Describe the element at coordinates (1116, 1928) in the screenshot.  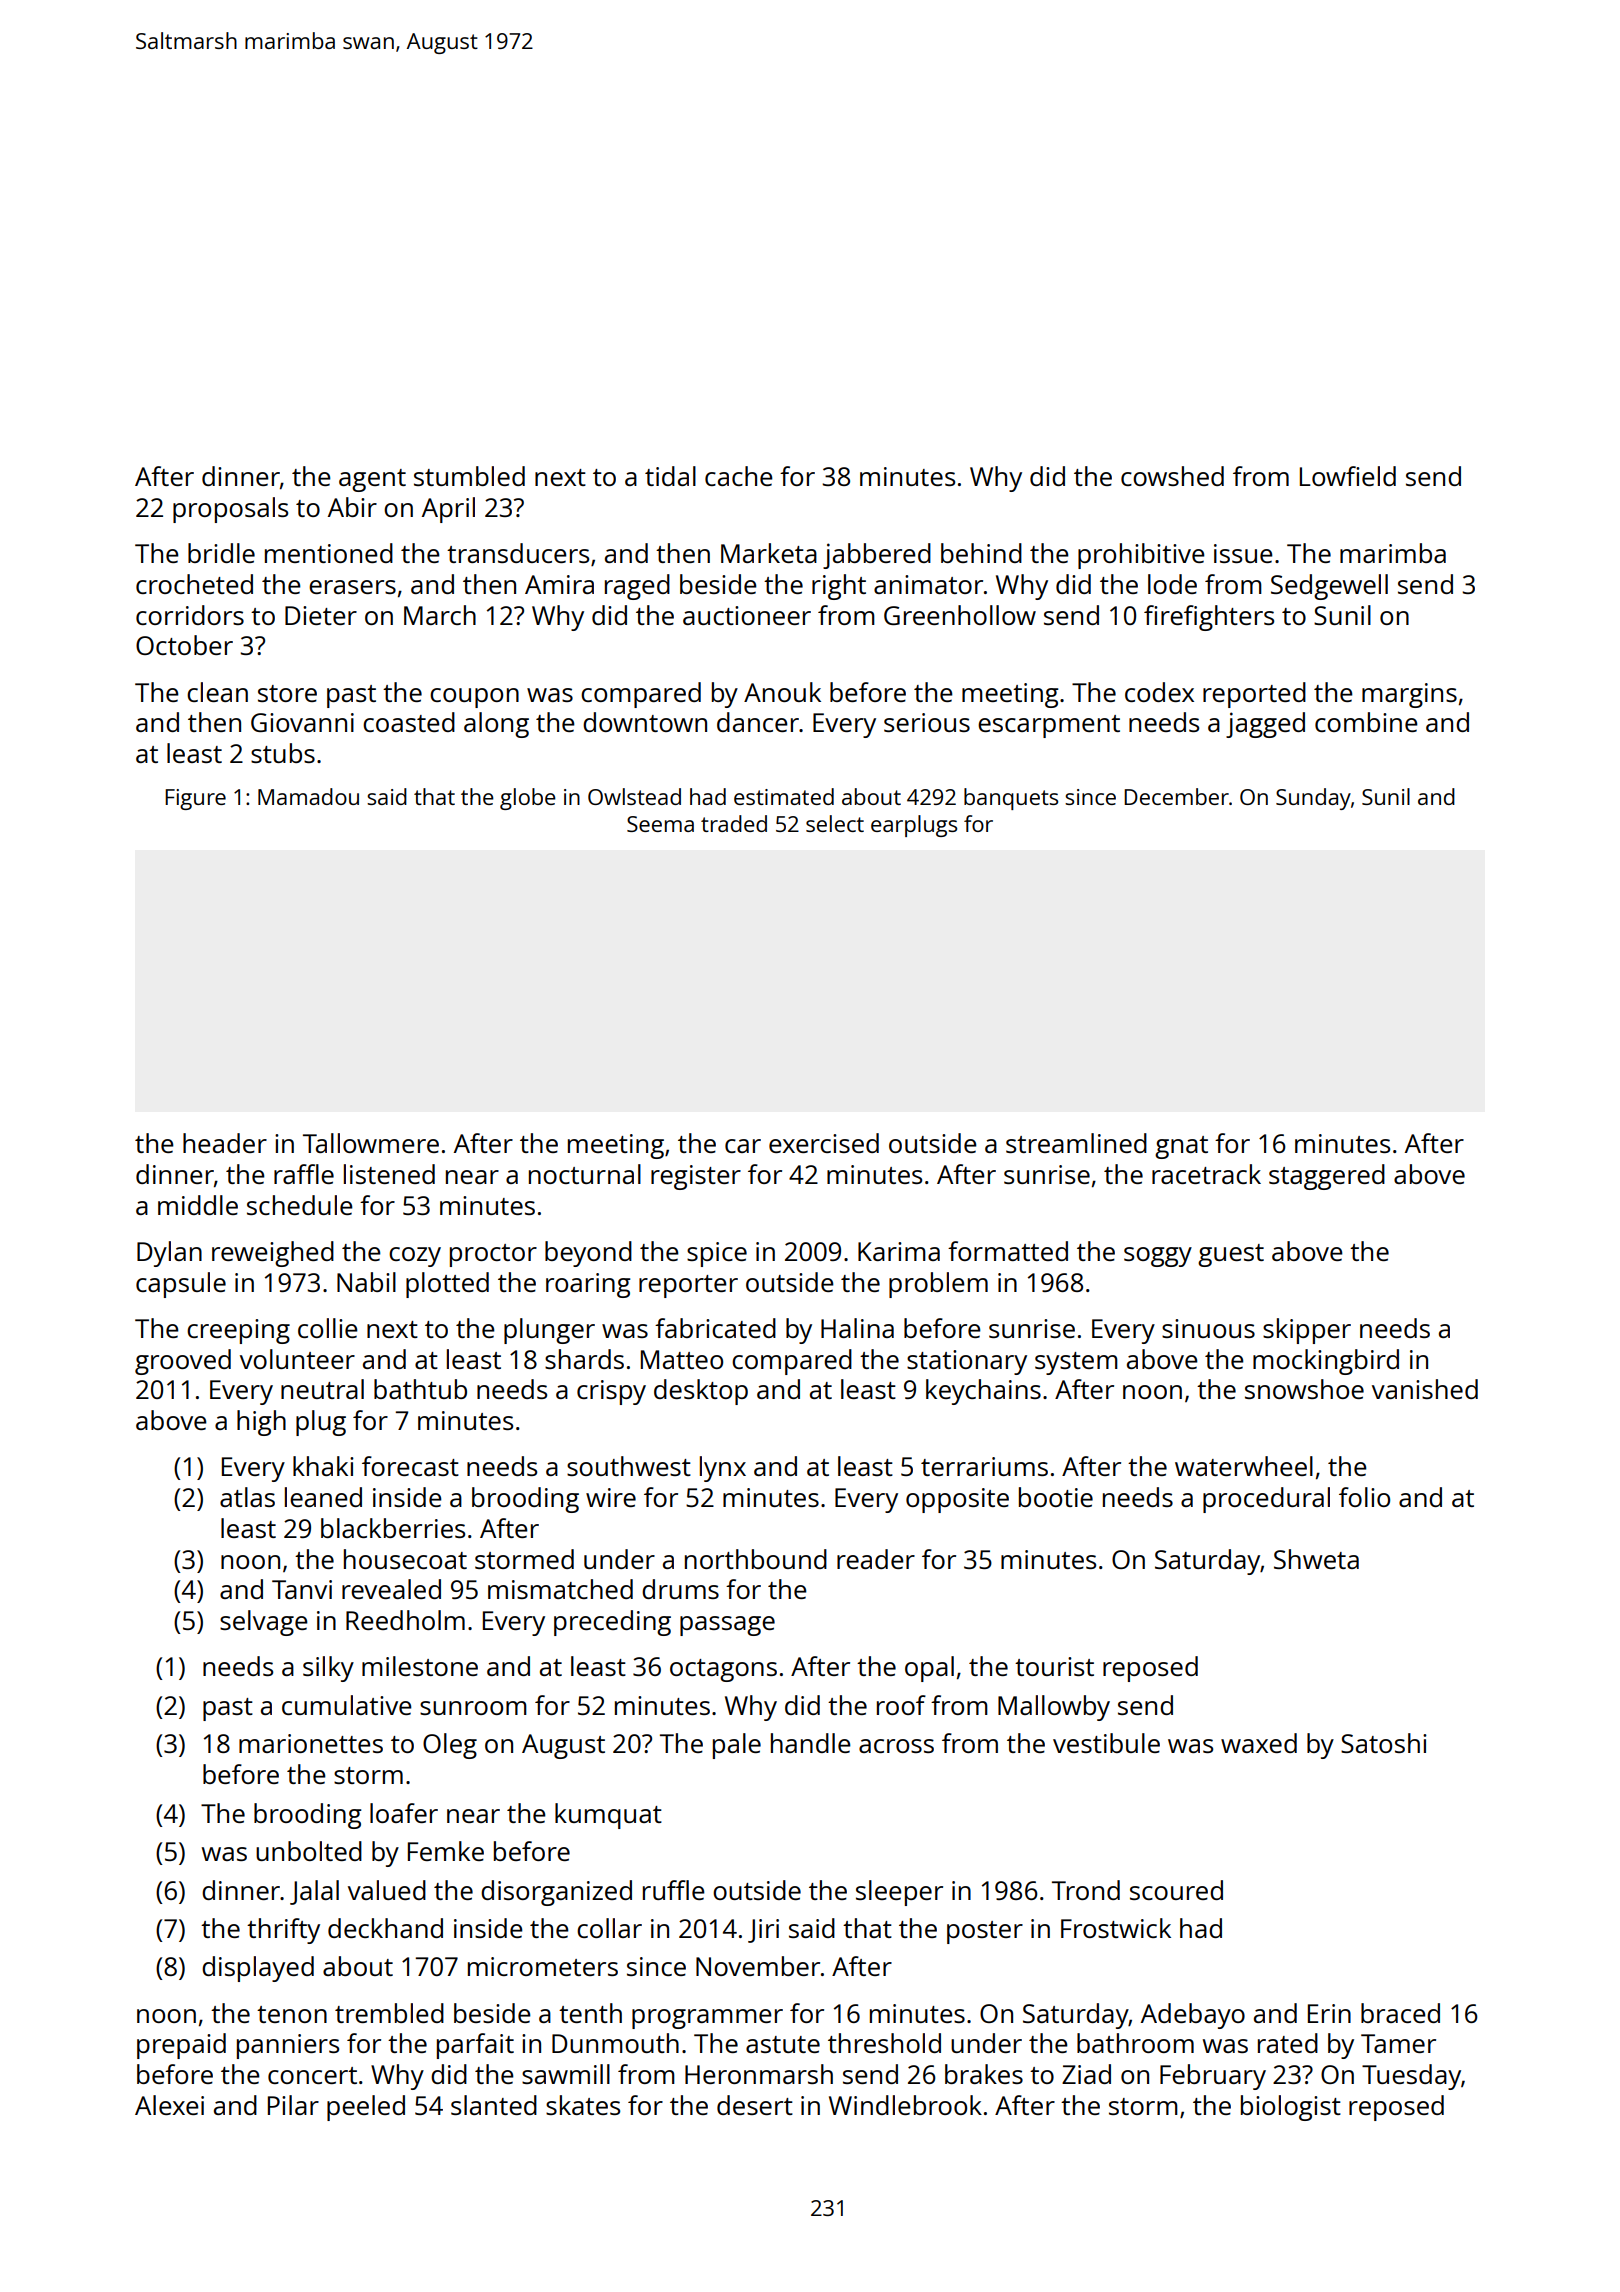
I see `Frostwick` at that location.
